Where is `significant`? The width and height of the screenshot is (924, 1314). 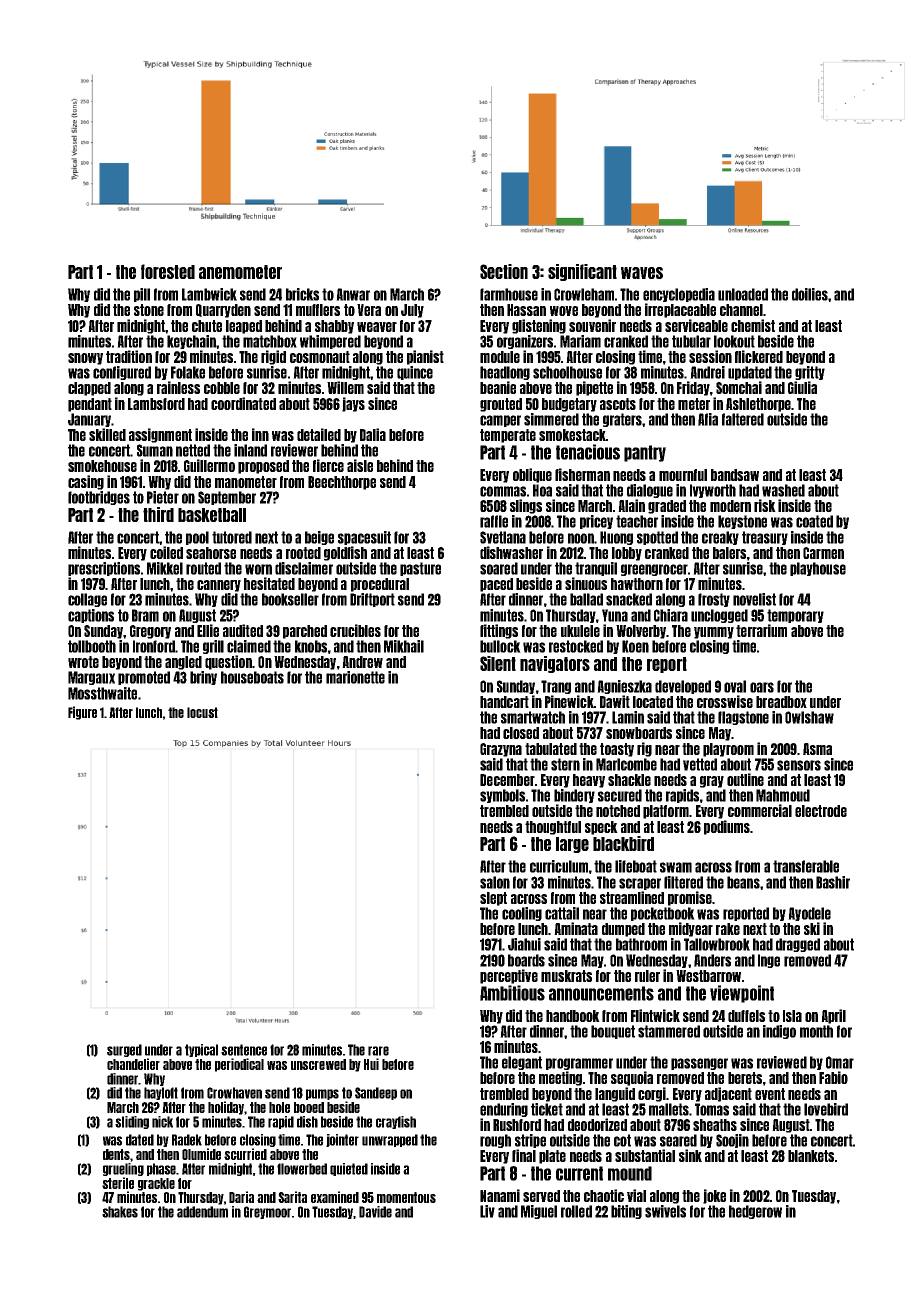 significant is located at coordinates (582, 272).
